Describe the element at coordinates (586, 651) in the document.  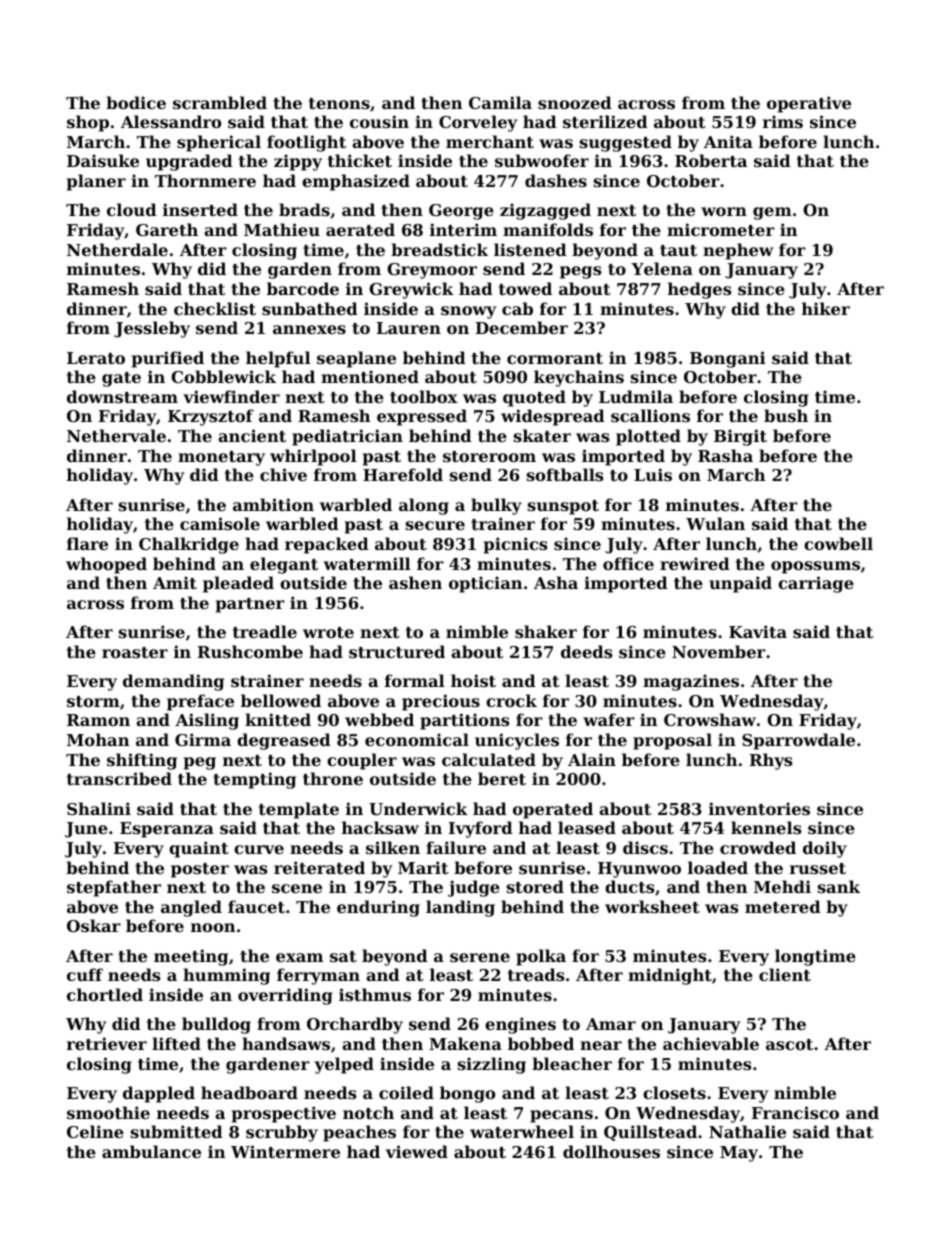
I see `deeds` at that location.
